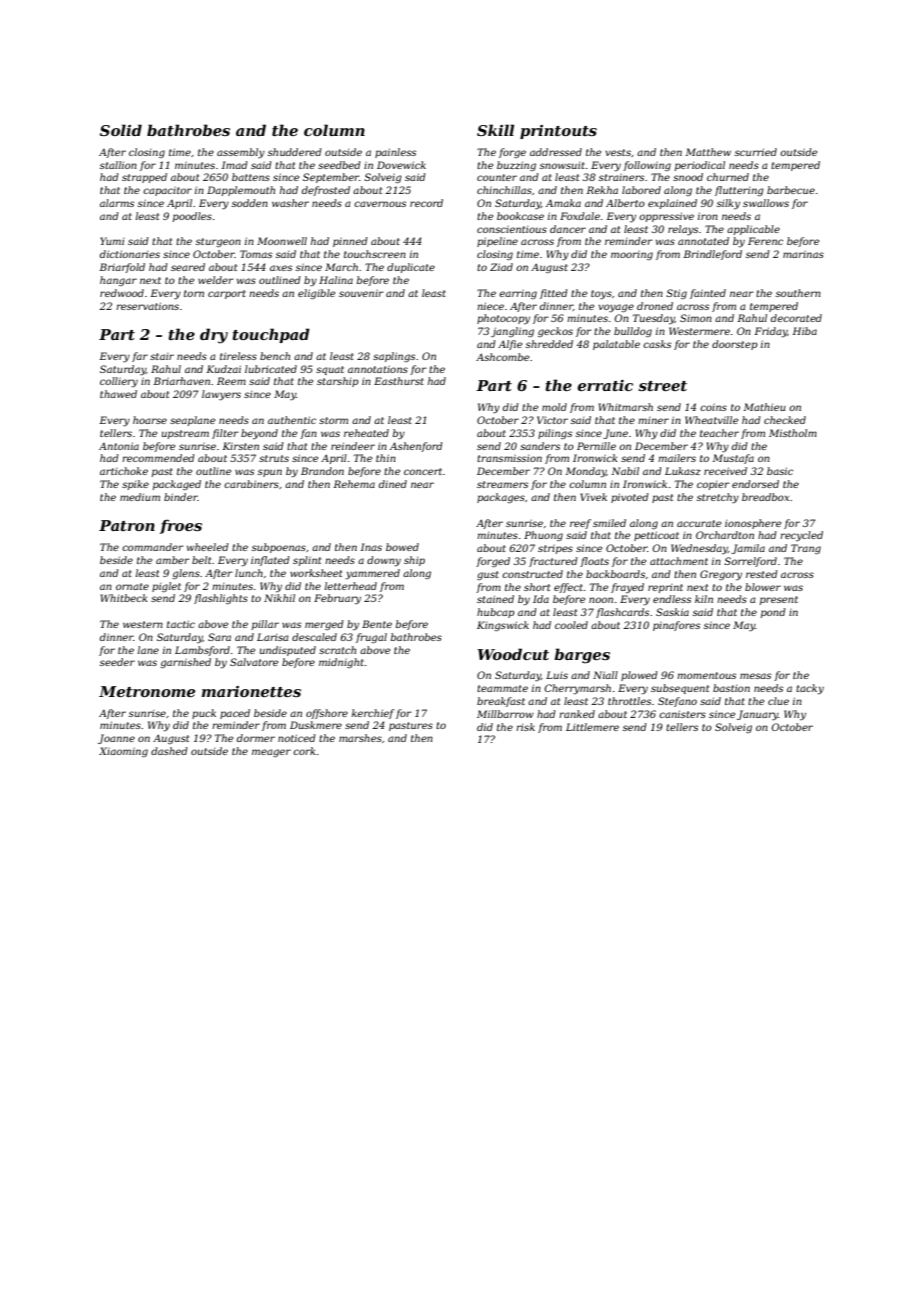 This screenshot has width=924, height=1308. Describe the element at coordinates (395, 153) in the screenshot. I see `painless` at that location.
